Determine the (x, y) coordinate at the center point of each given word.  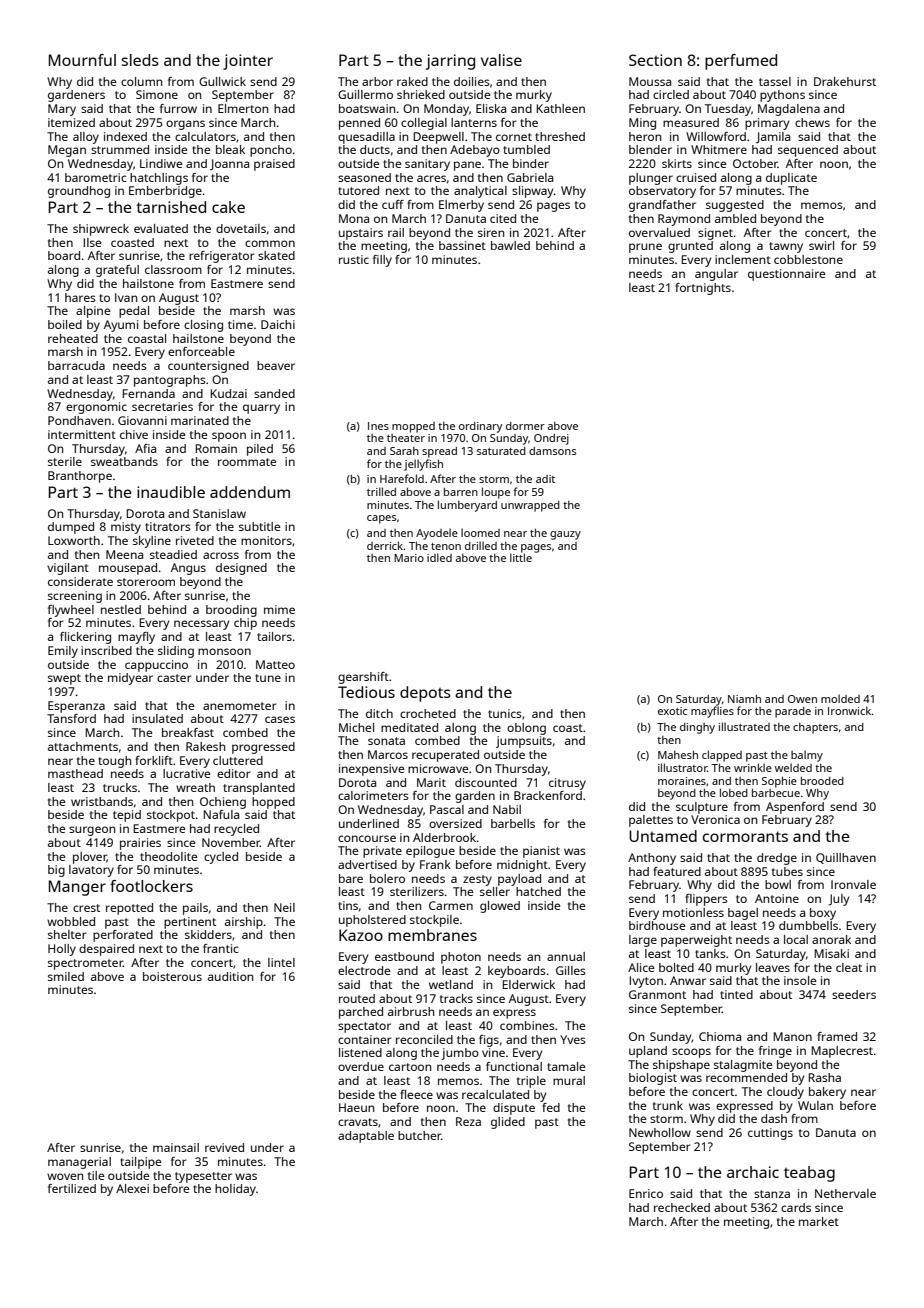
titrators (168, 526)
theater (406, 438)
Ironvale (853, 884)
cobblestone (808, 259)
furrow (178, 108)
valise (501, 60)
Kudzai (228, 393)
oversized (455, 823)
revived (224, 1147)
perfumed (741, 62)
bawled (510, 245)
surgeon (92, 831)
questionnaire (787, 275)
